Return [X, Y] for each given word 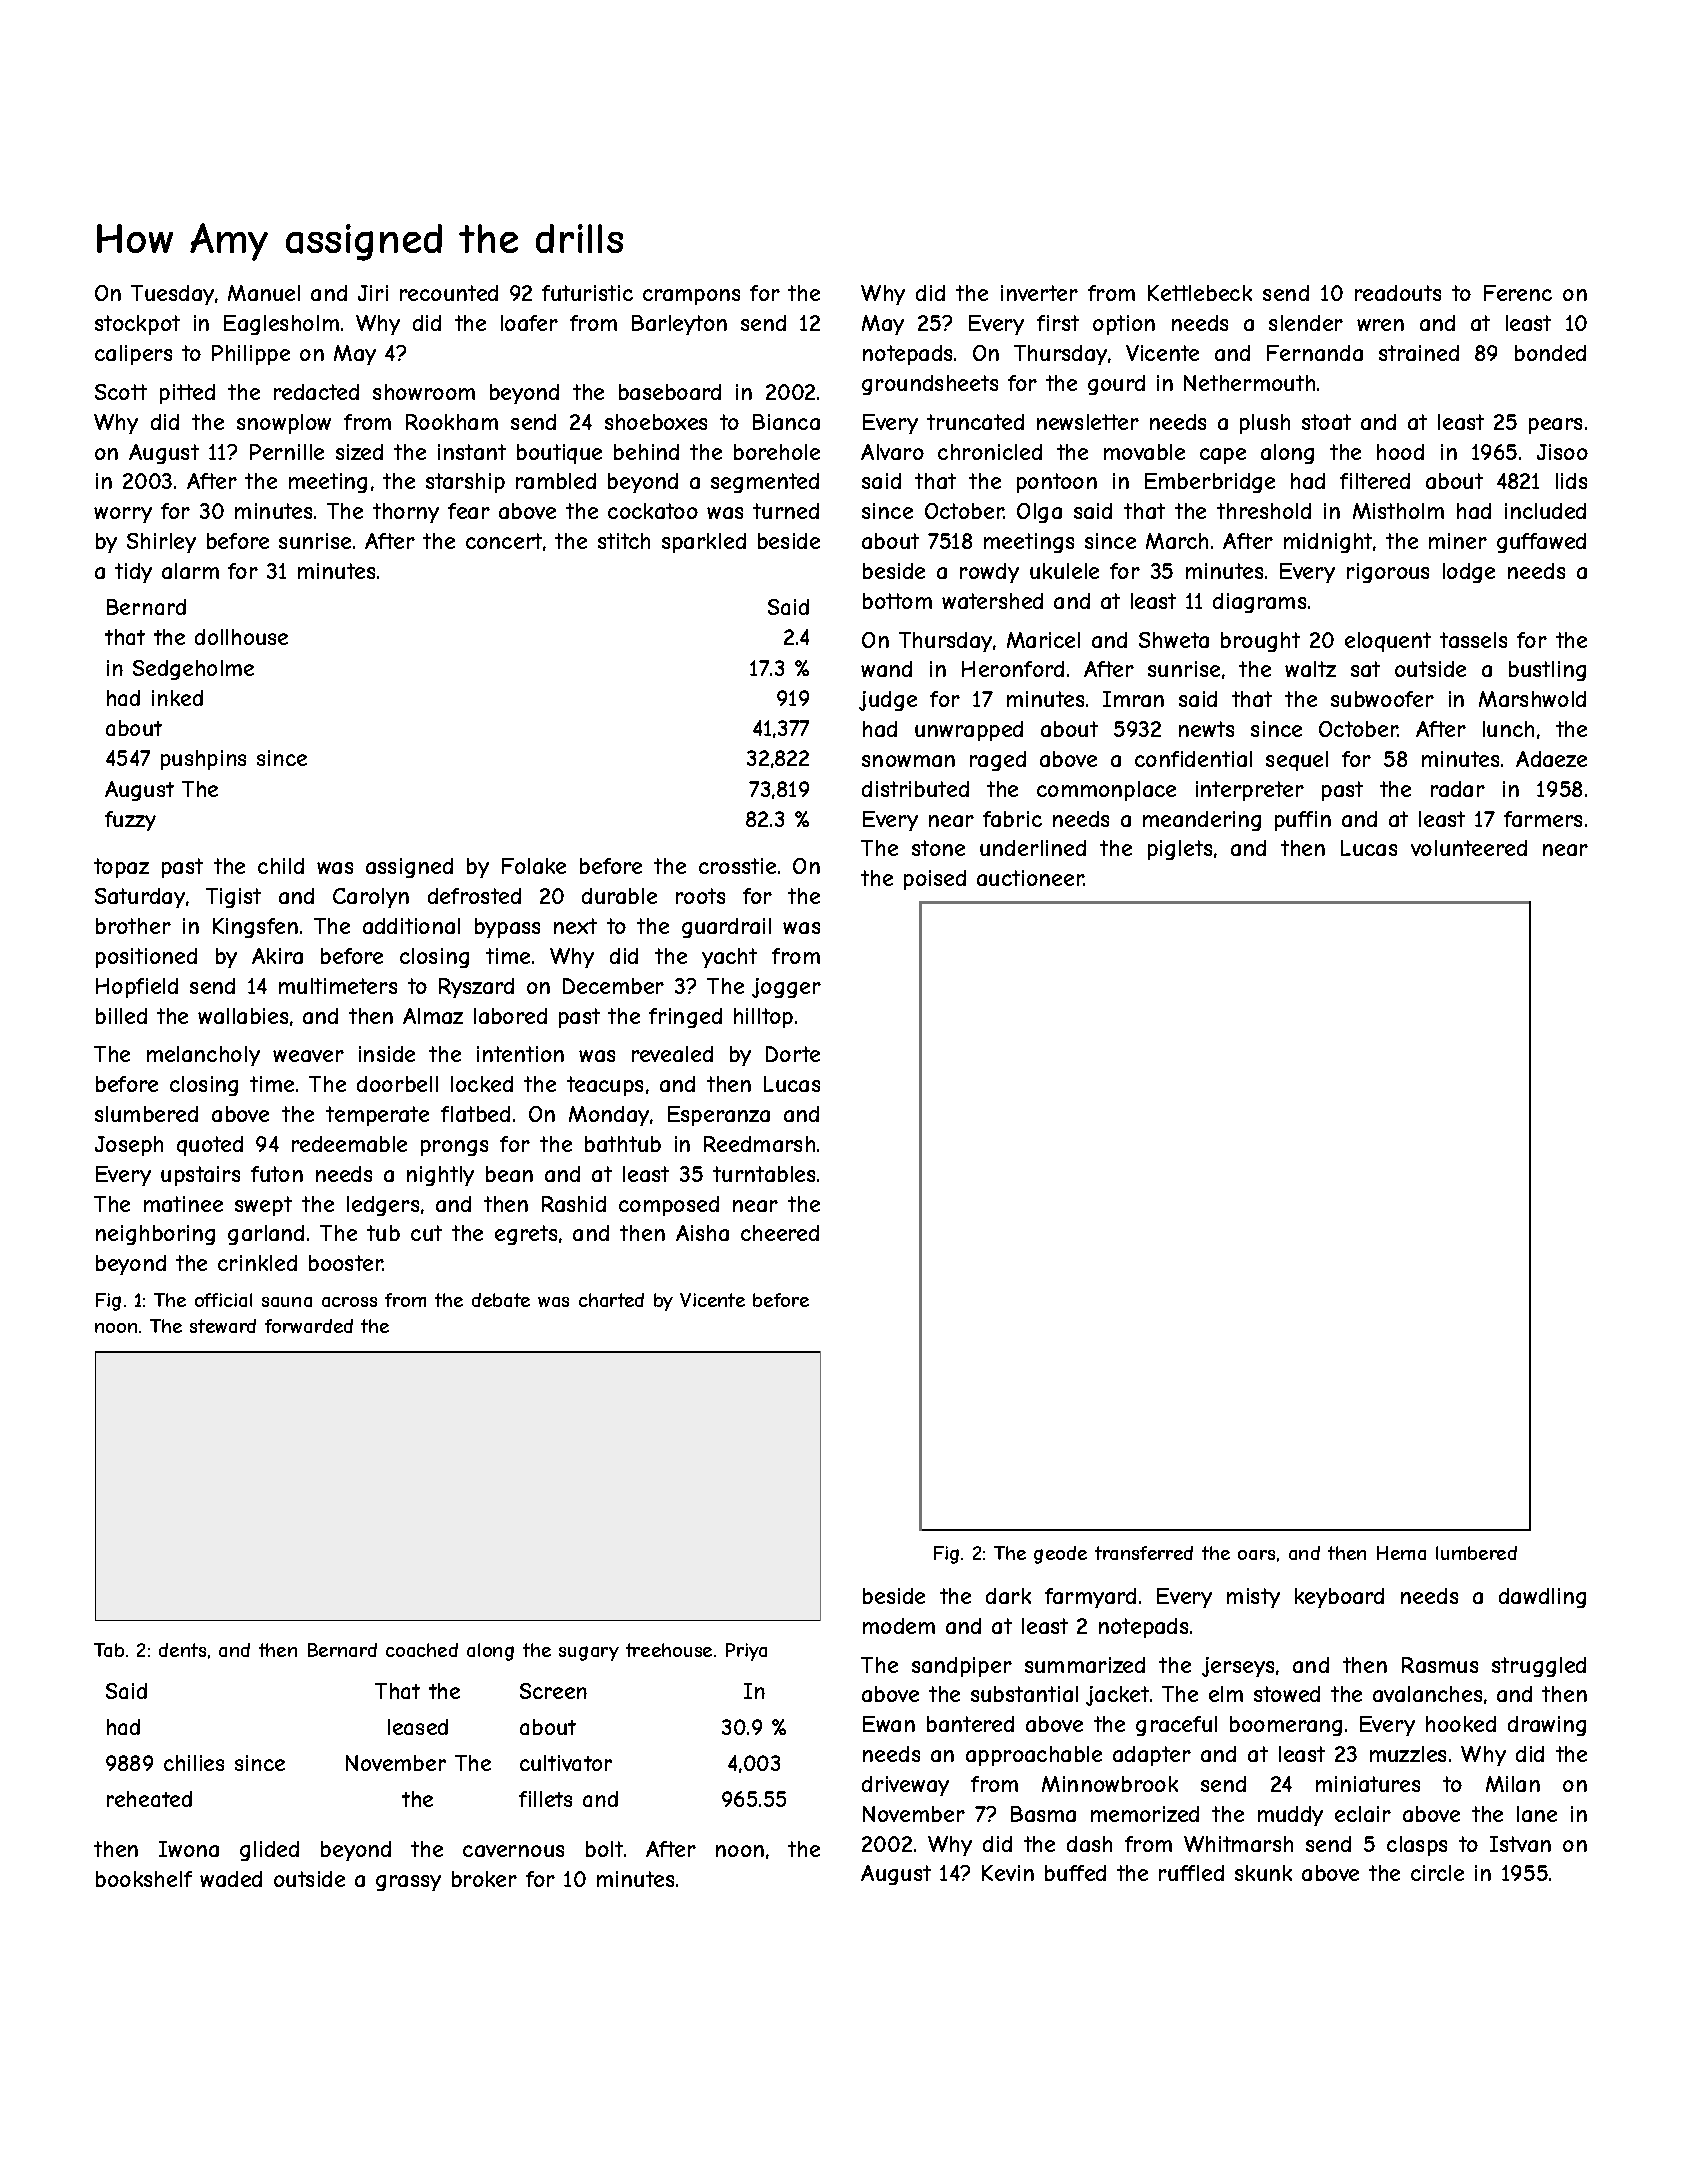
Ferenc [1518, 293]
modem [899, 1626]
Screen [553, 1691]
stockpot [137, 325]
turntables [764, 1174]
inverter [1039, 293]
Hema [1401, 1553]
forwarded [309, 1326]
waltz [1310, 669]
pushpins [203, 760]
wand [886, 669]
